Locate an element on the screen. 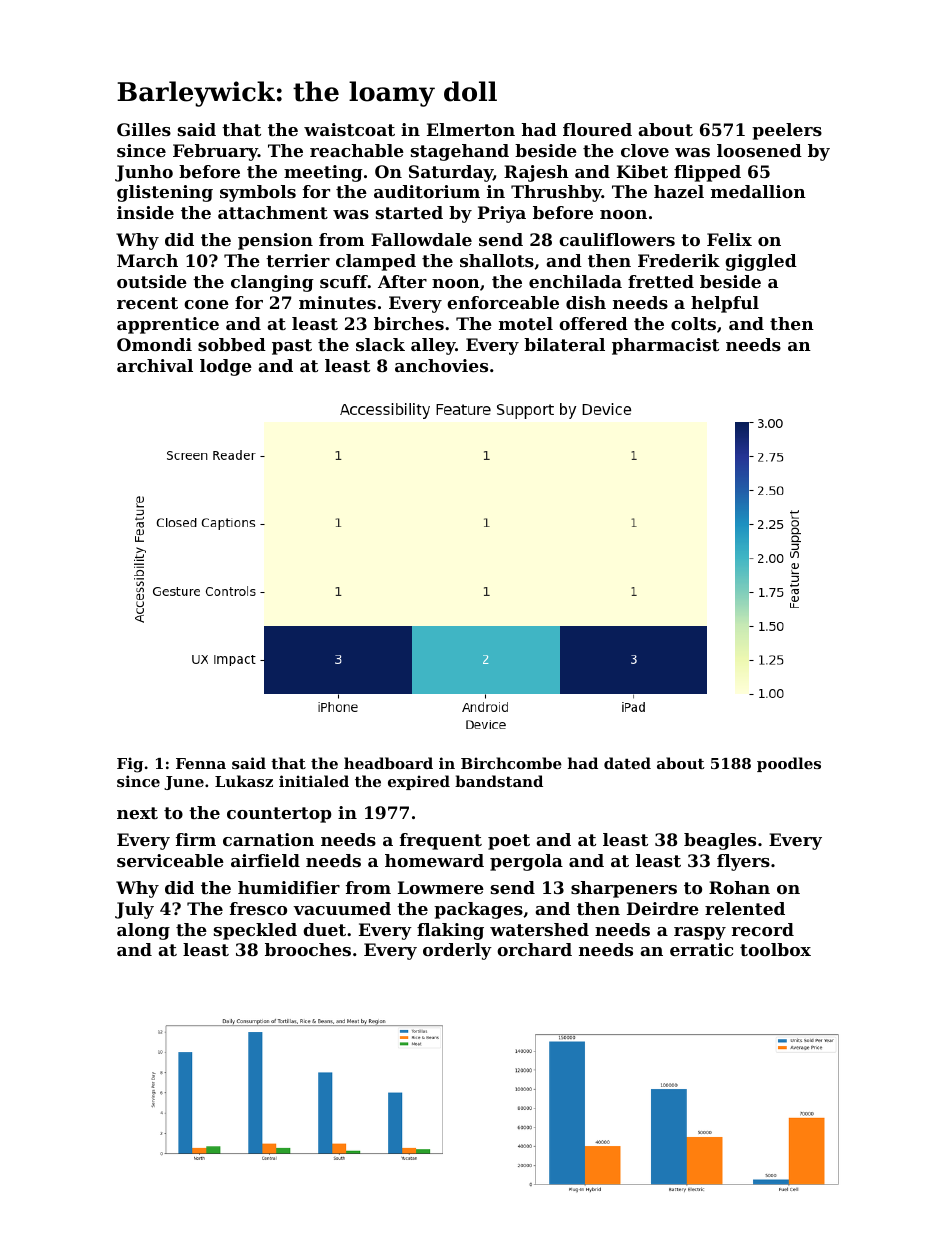 The width and height of the screenshot is (952, 1233). past is located at coordinates (292, 347).
